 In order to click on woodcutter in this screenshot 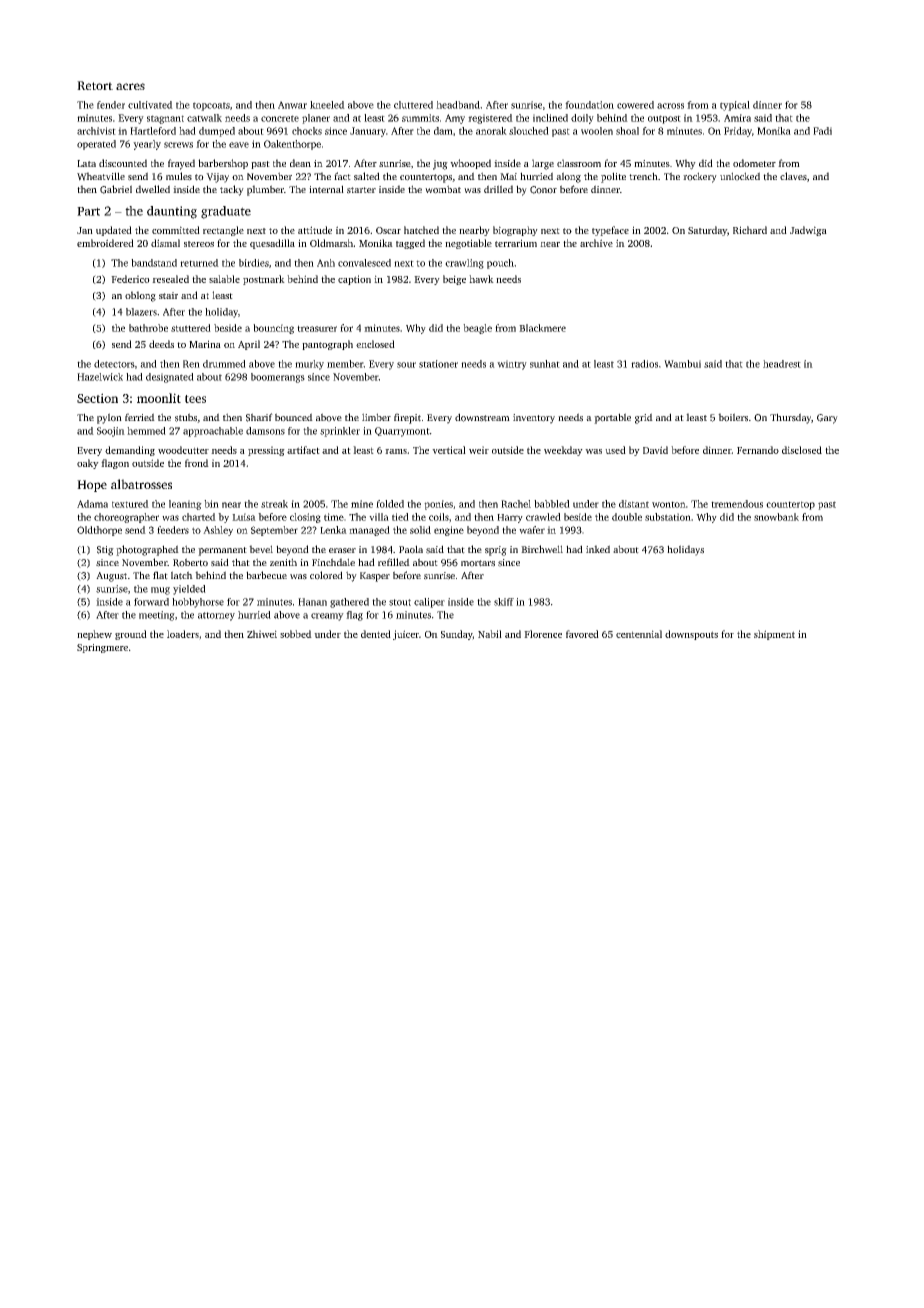, I will do `click(183, 450)`.
